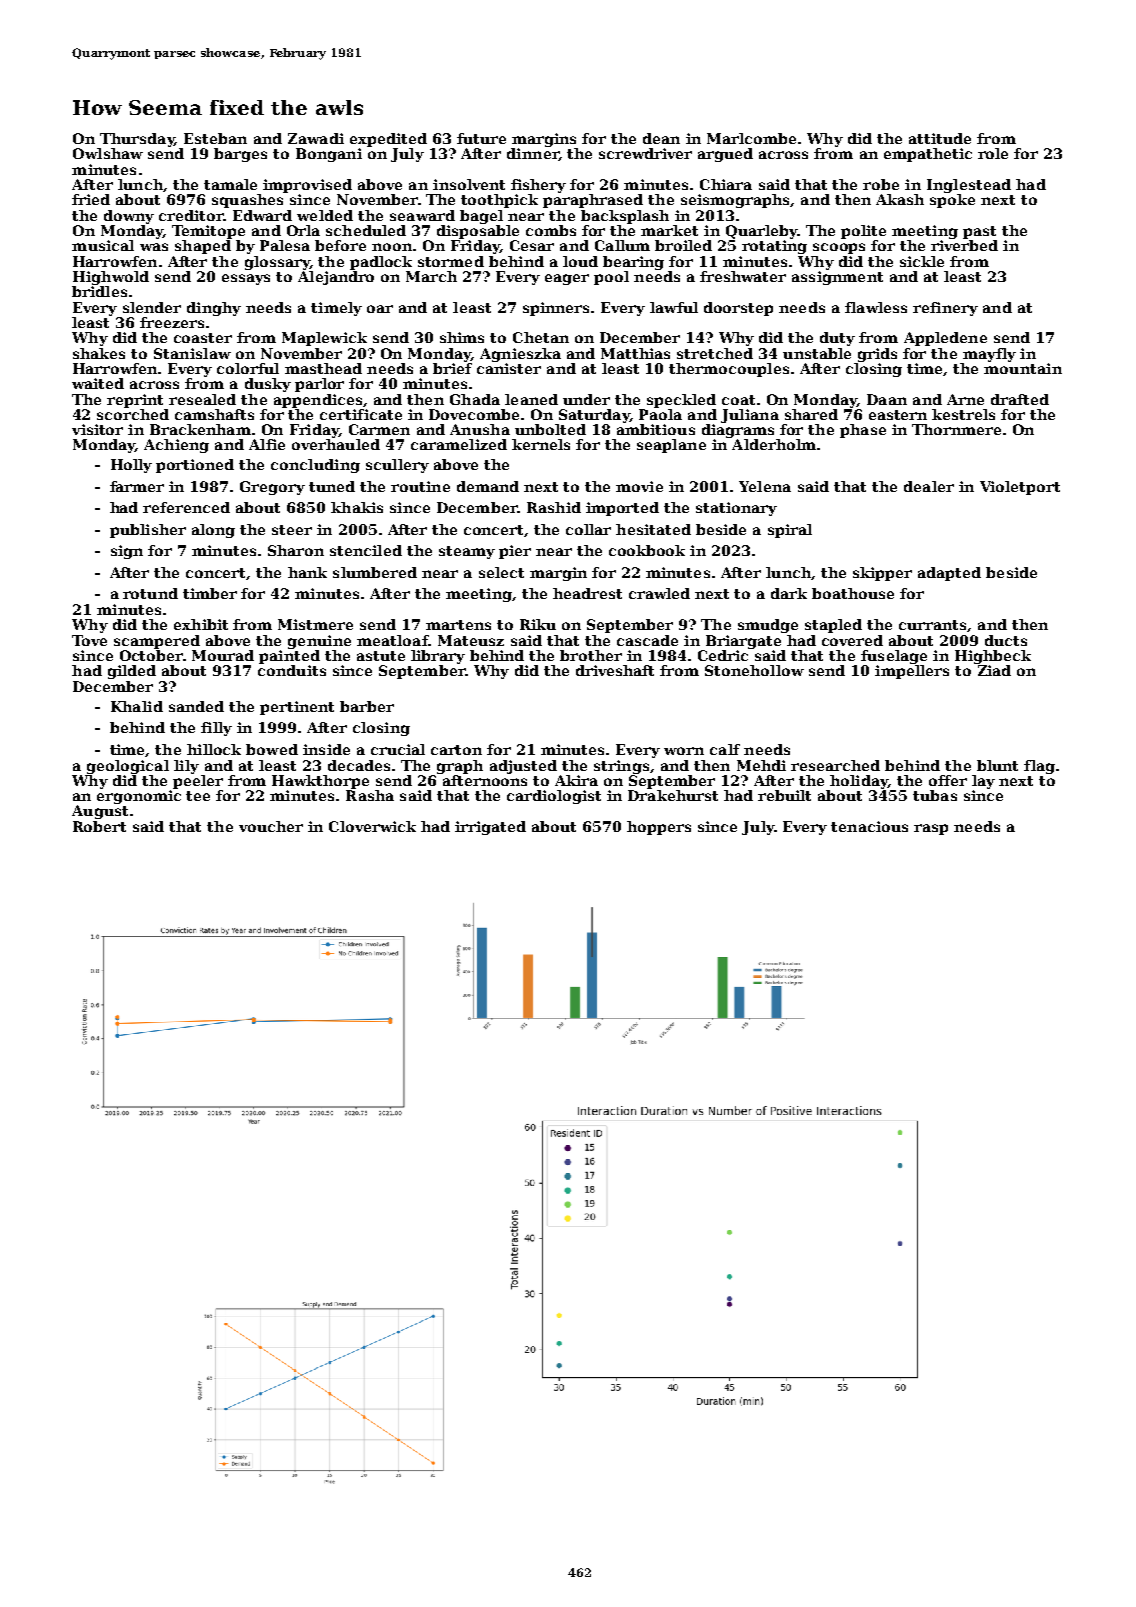 The width and height of the page is (1136, 1607). I want to click on carton, so click(456, 750).
